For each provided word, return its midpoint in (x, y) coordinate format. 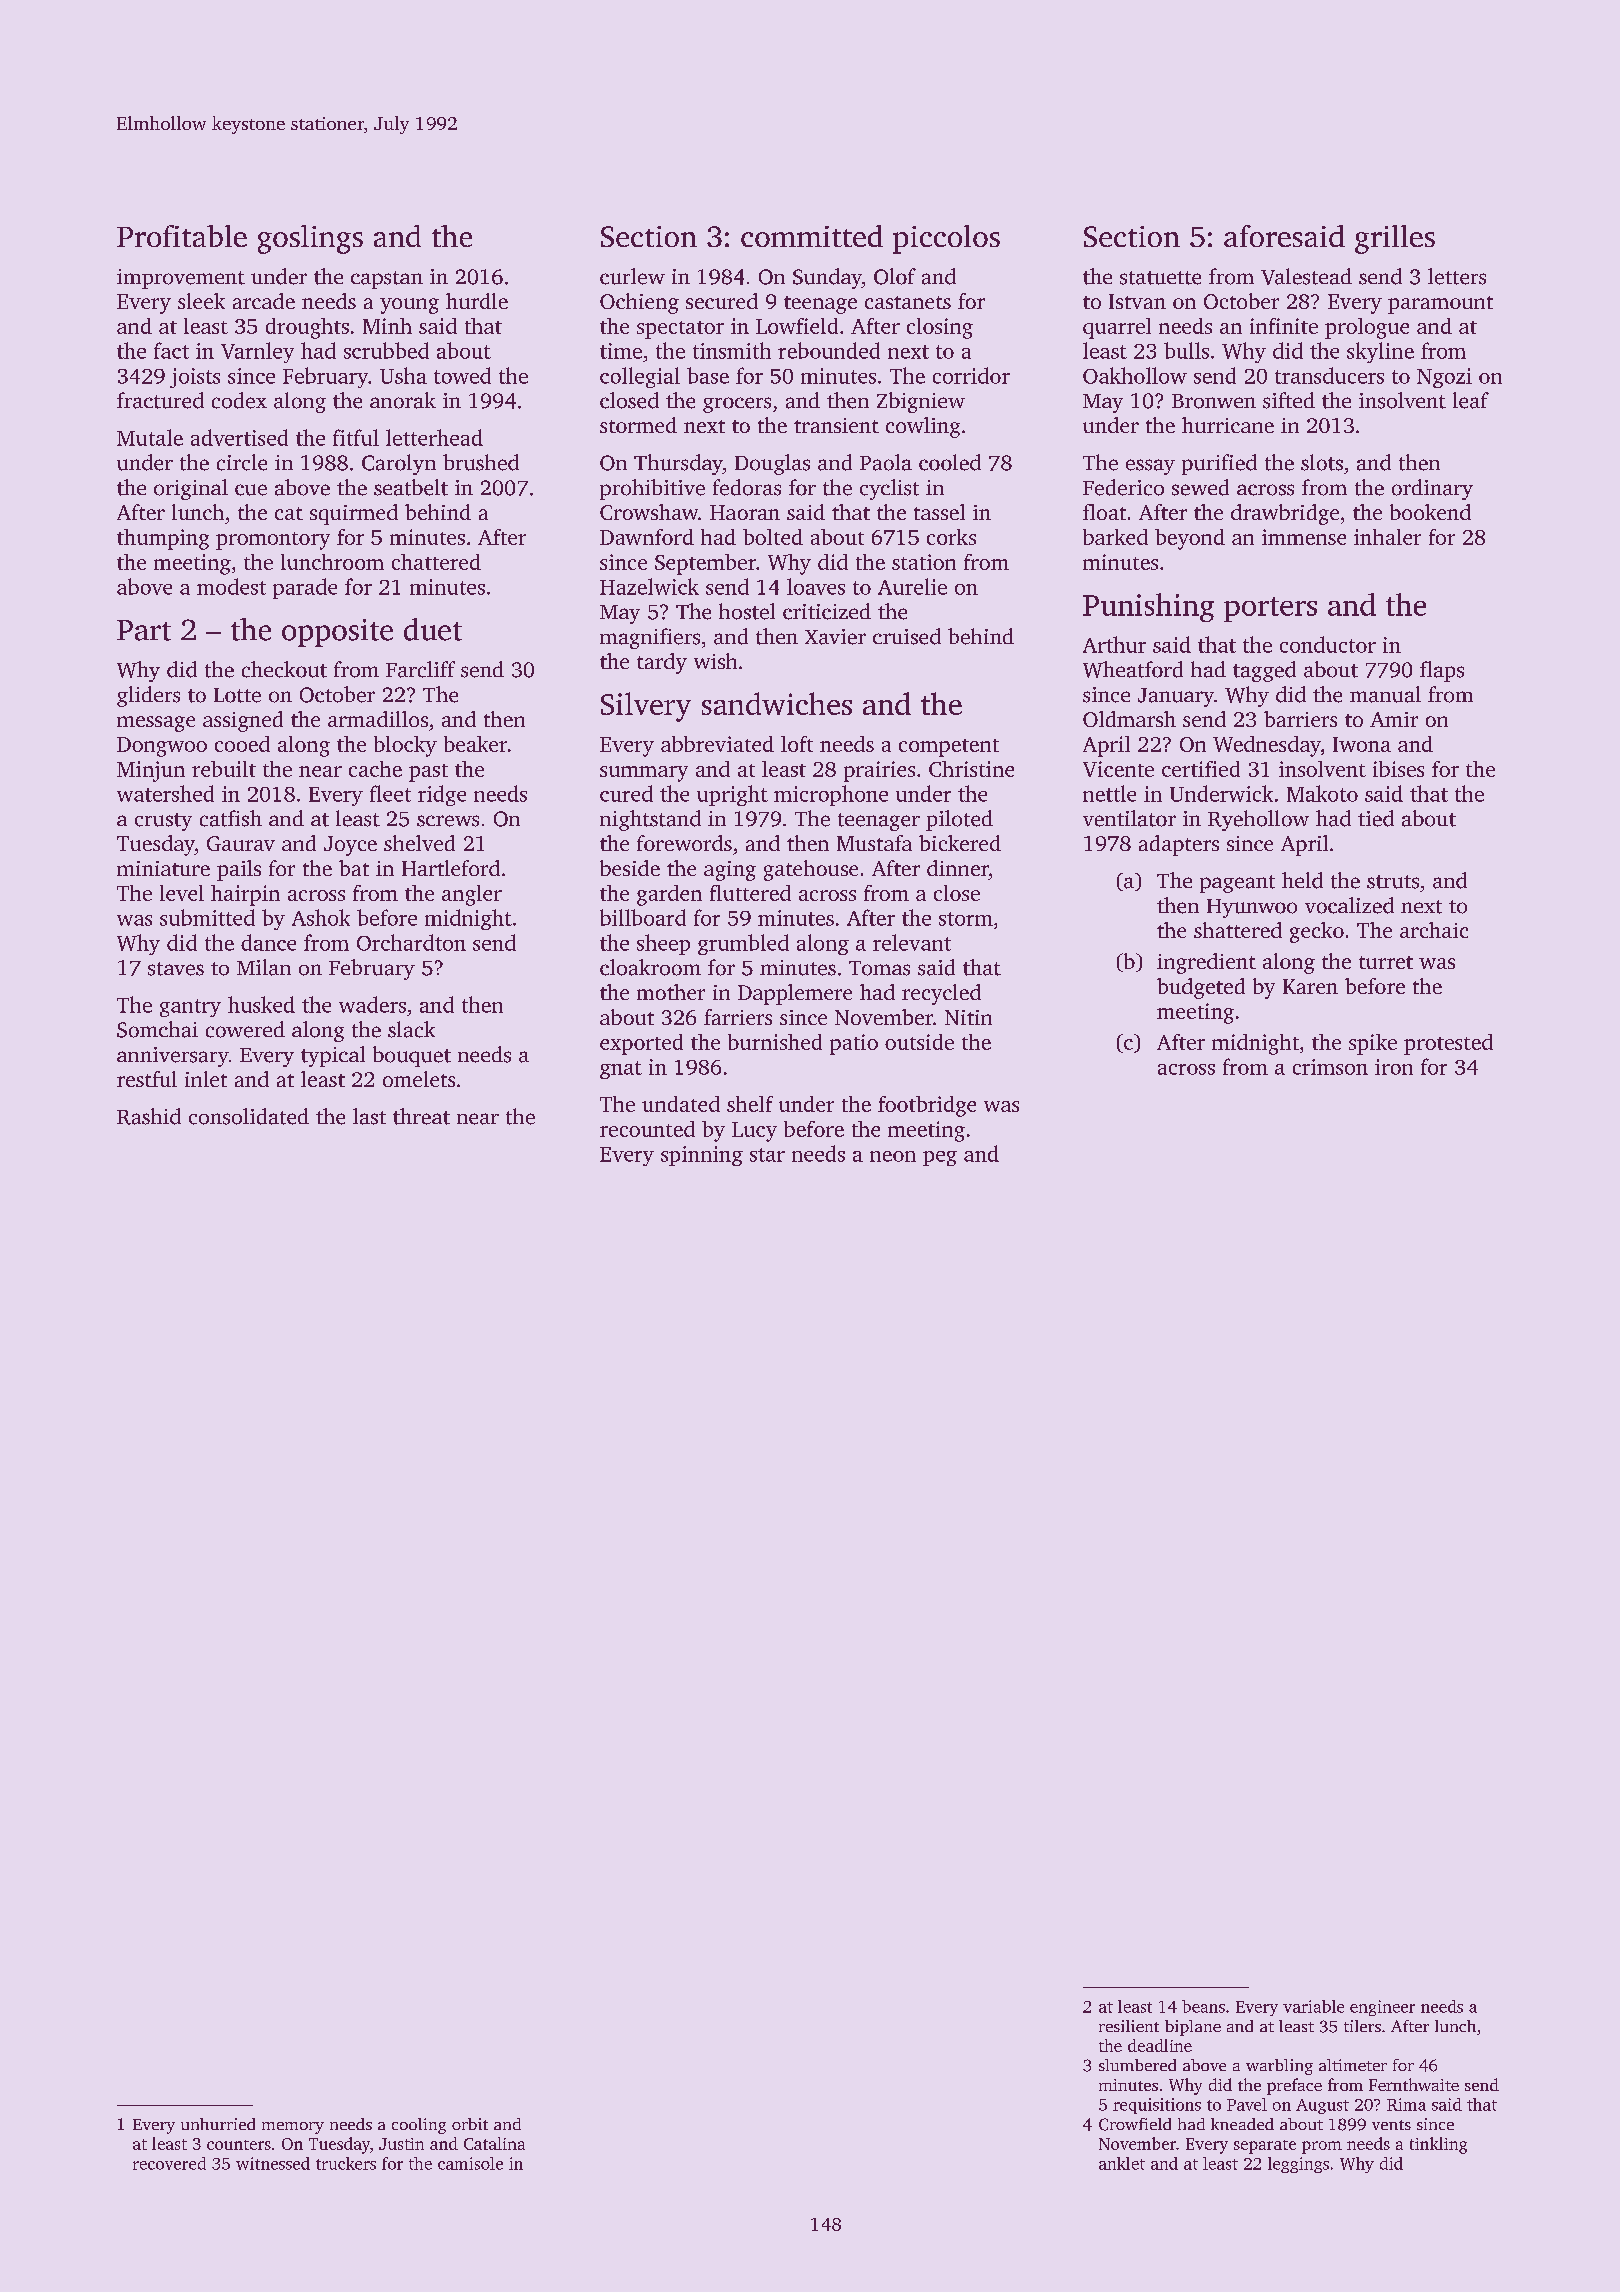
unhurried (218, 2124)
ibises (1398, 769)
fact (171, 350)
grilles (1395, 239)
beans (1203, 2006)
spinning (702, 1156)
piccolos (946, 239)
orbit (470, 2124)
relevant (912, 942)
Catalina (494, 2143)
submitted (207, 917)
